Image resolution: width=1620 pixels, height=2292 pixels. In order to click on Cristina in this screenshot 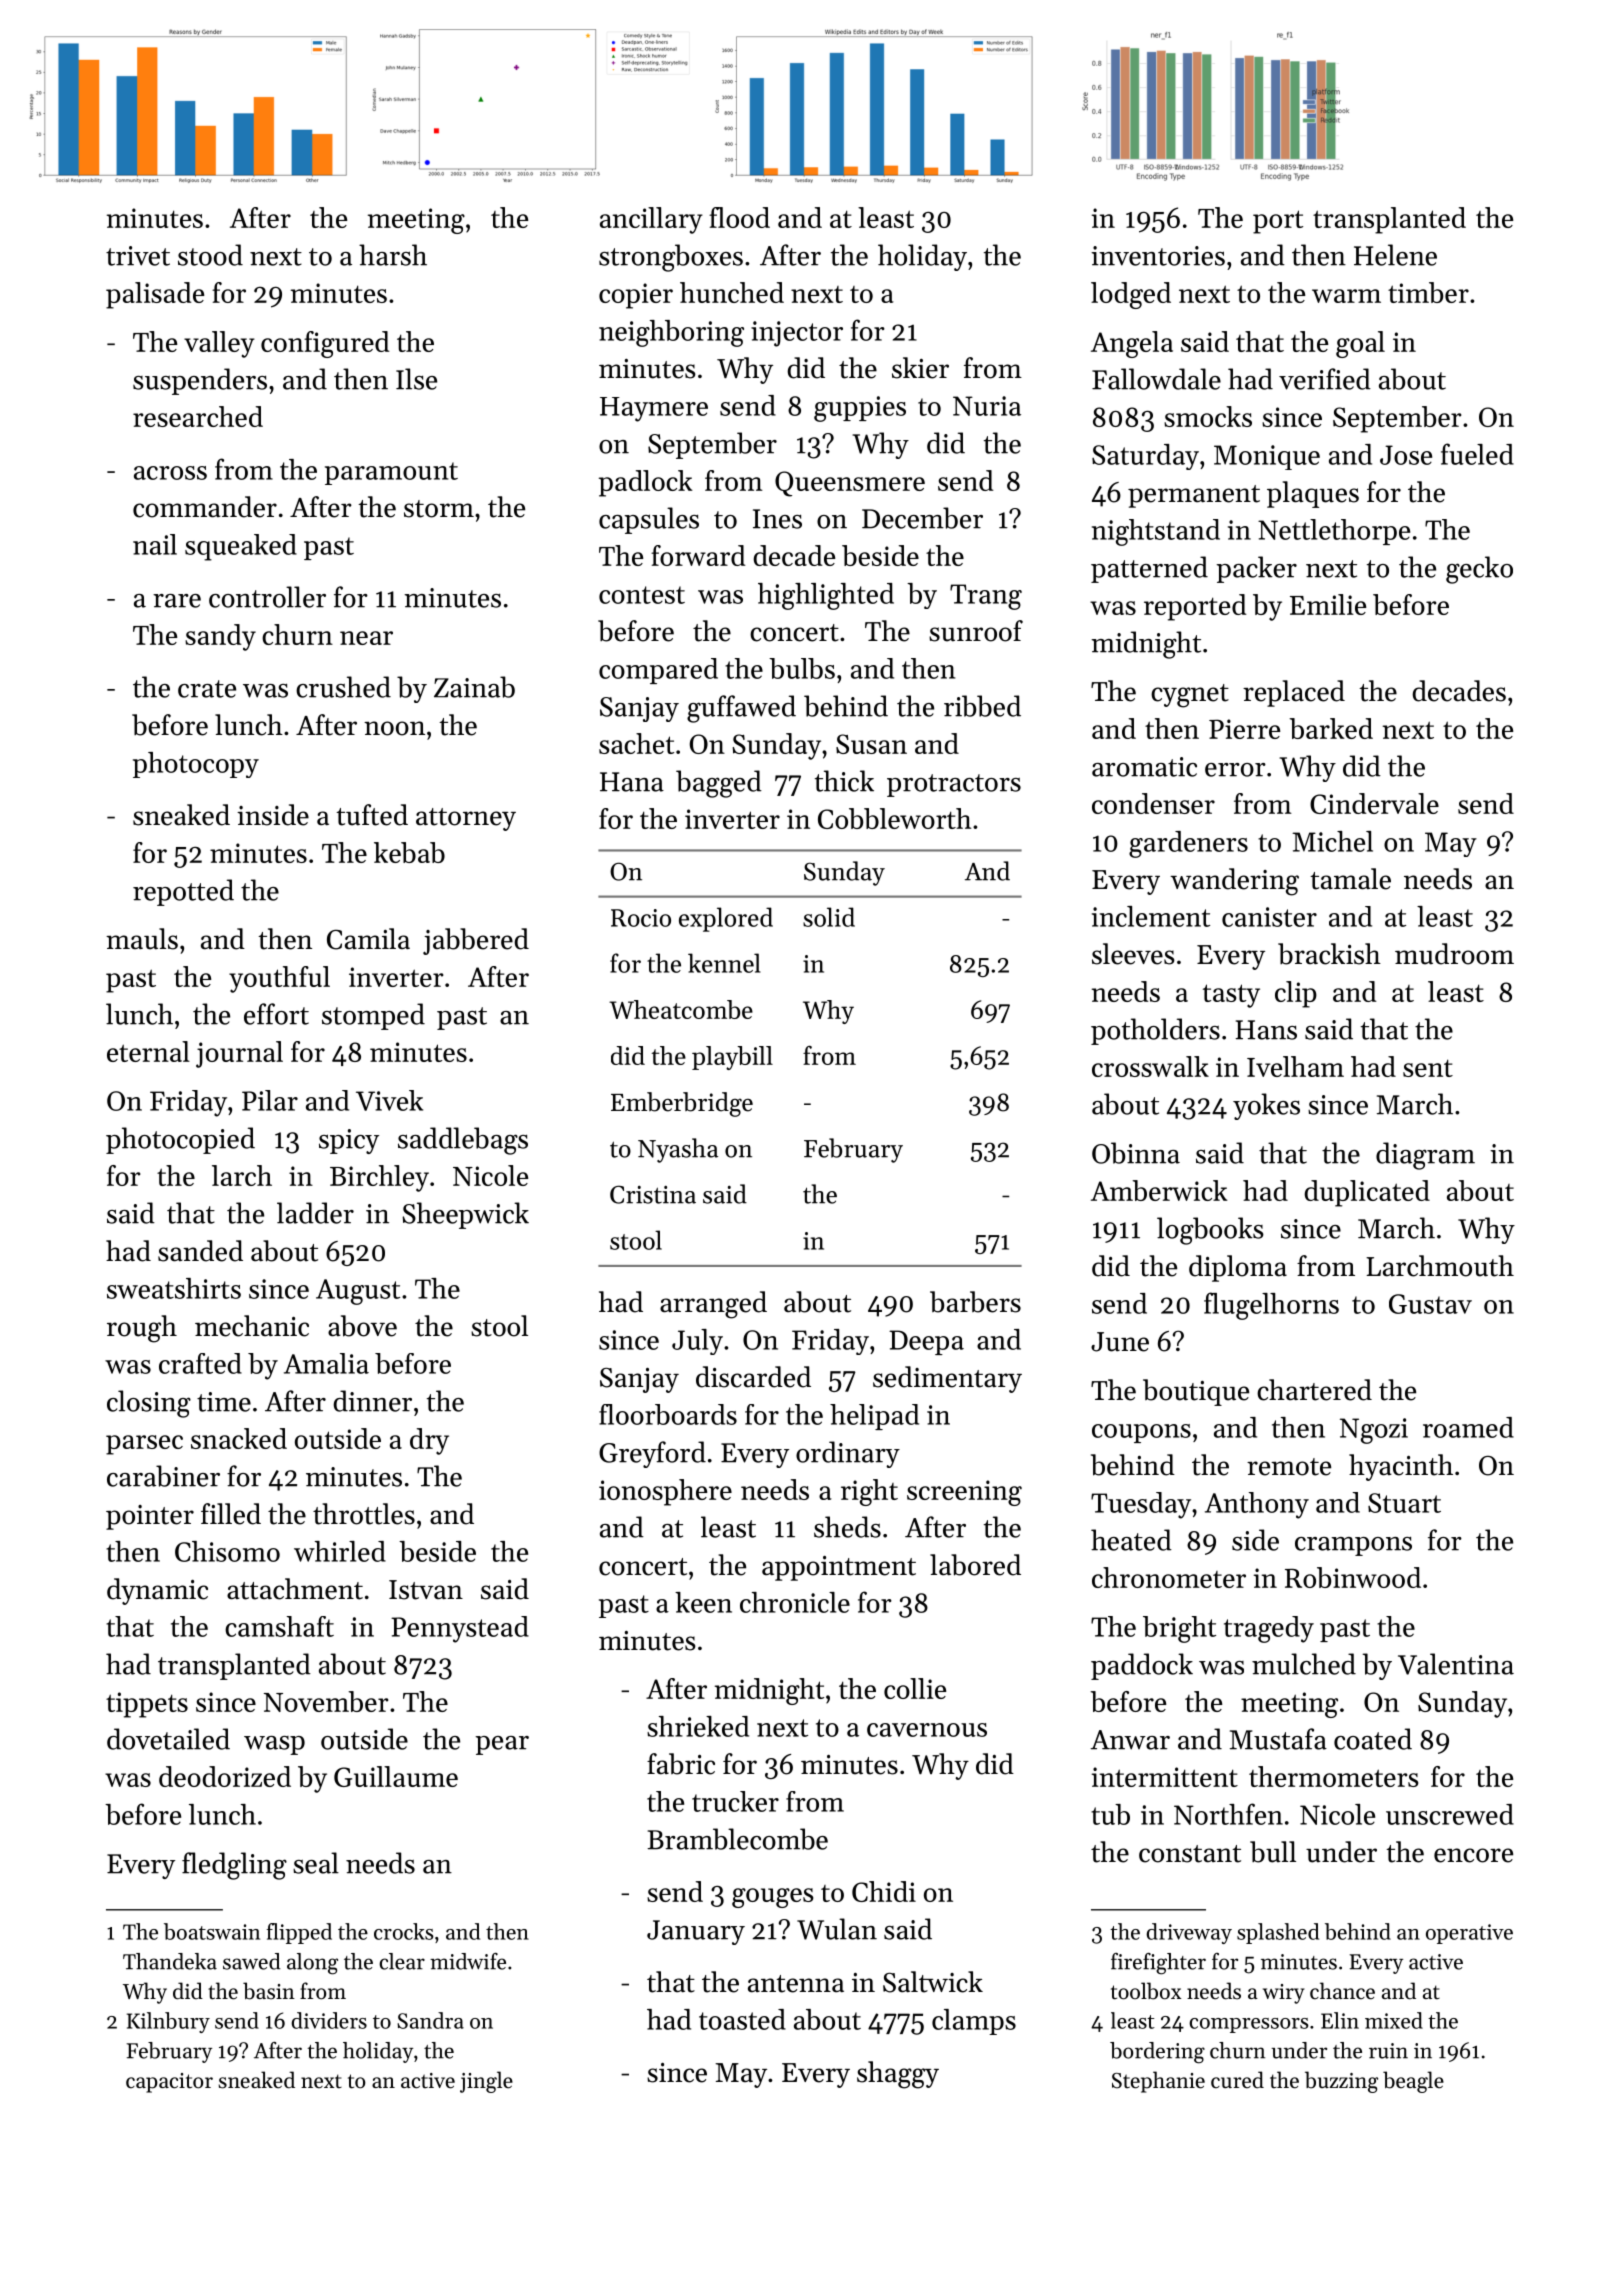, I will do `click(653, 1194)`.
